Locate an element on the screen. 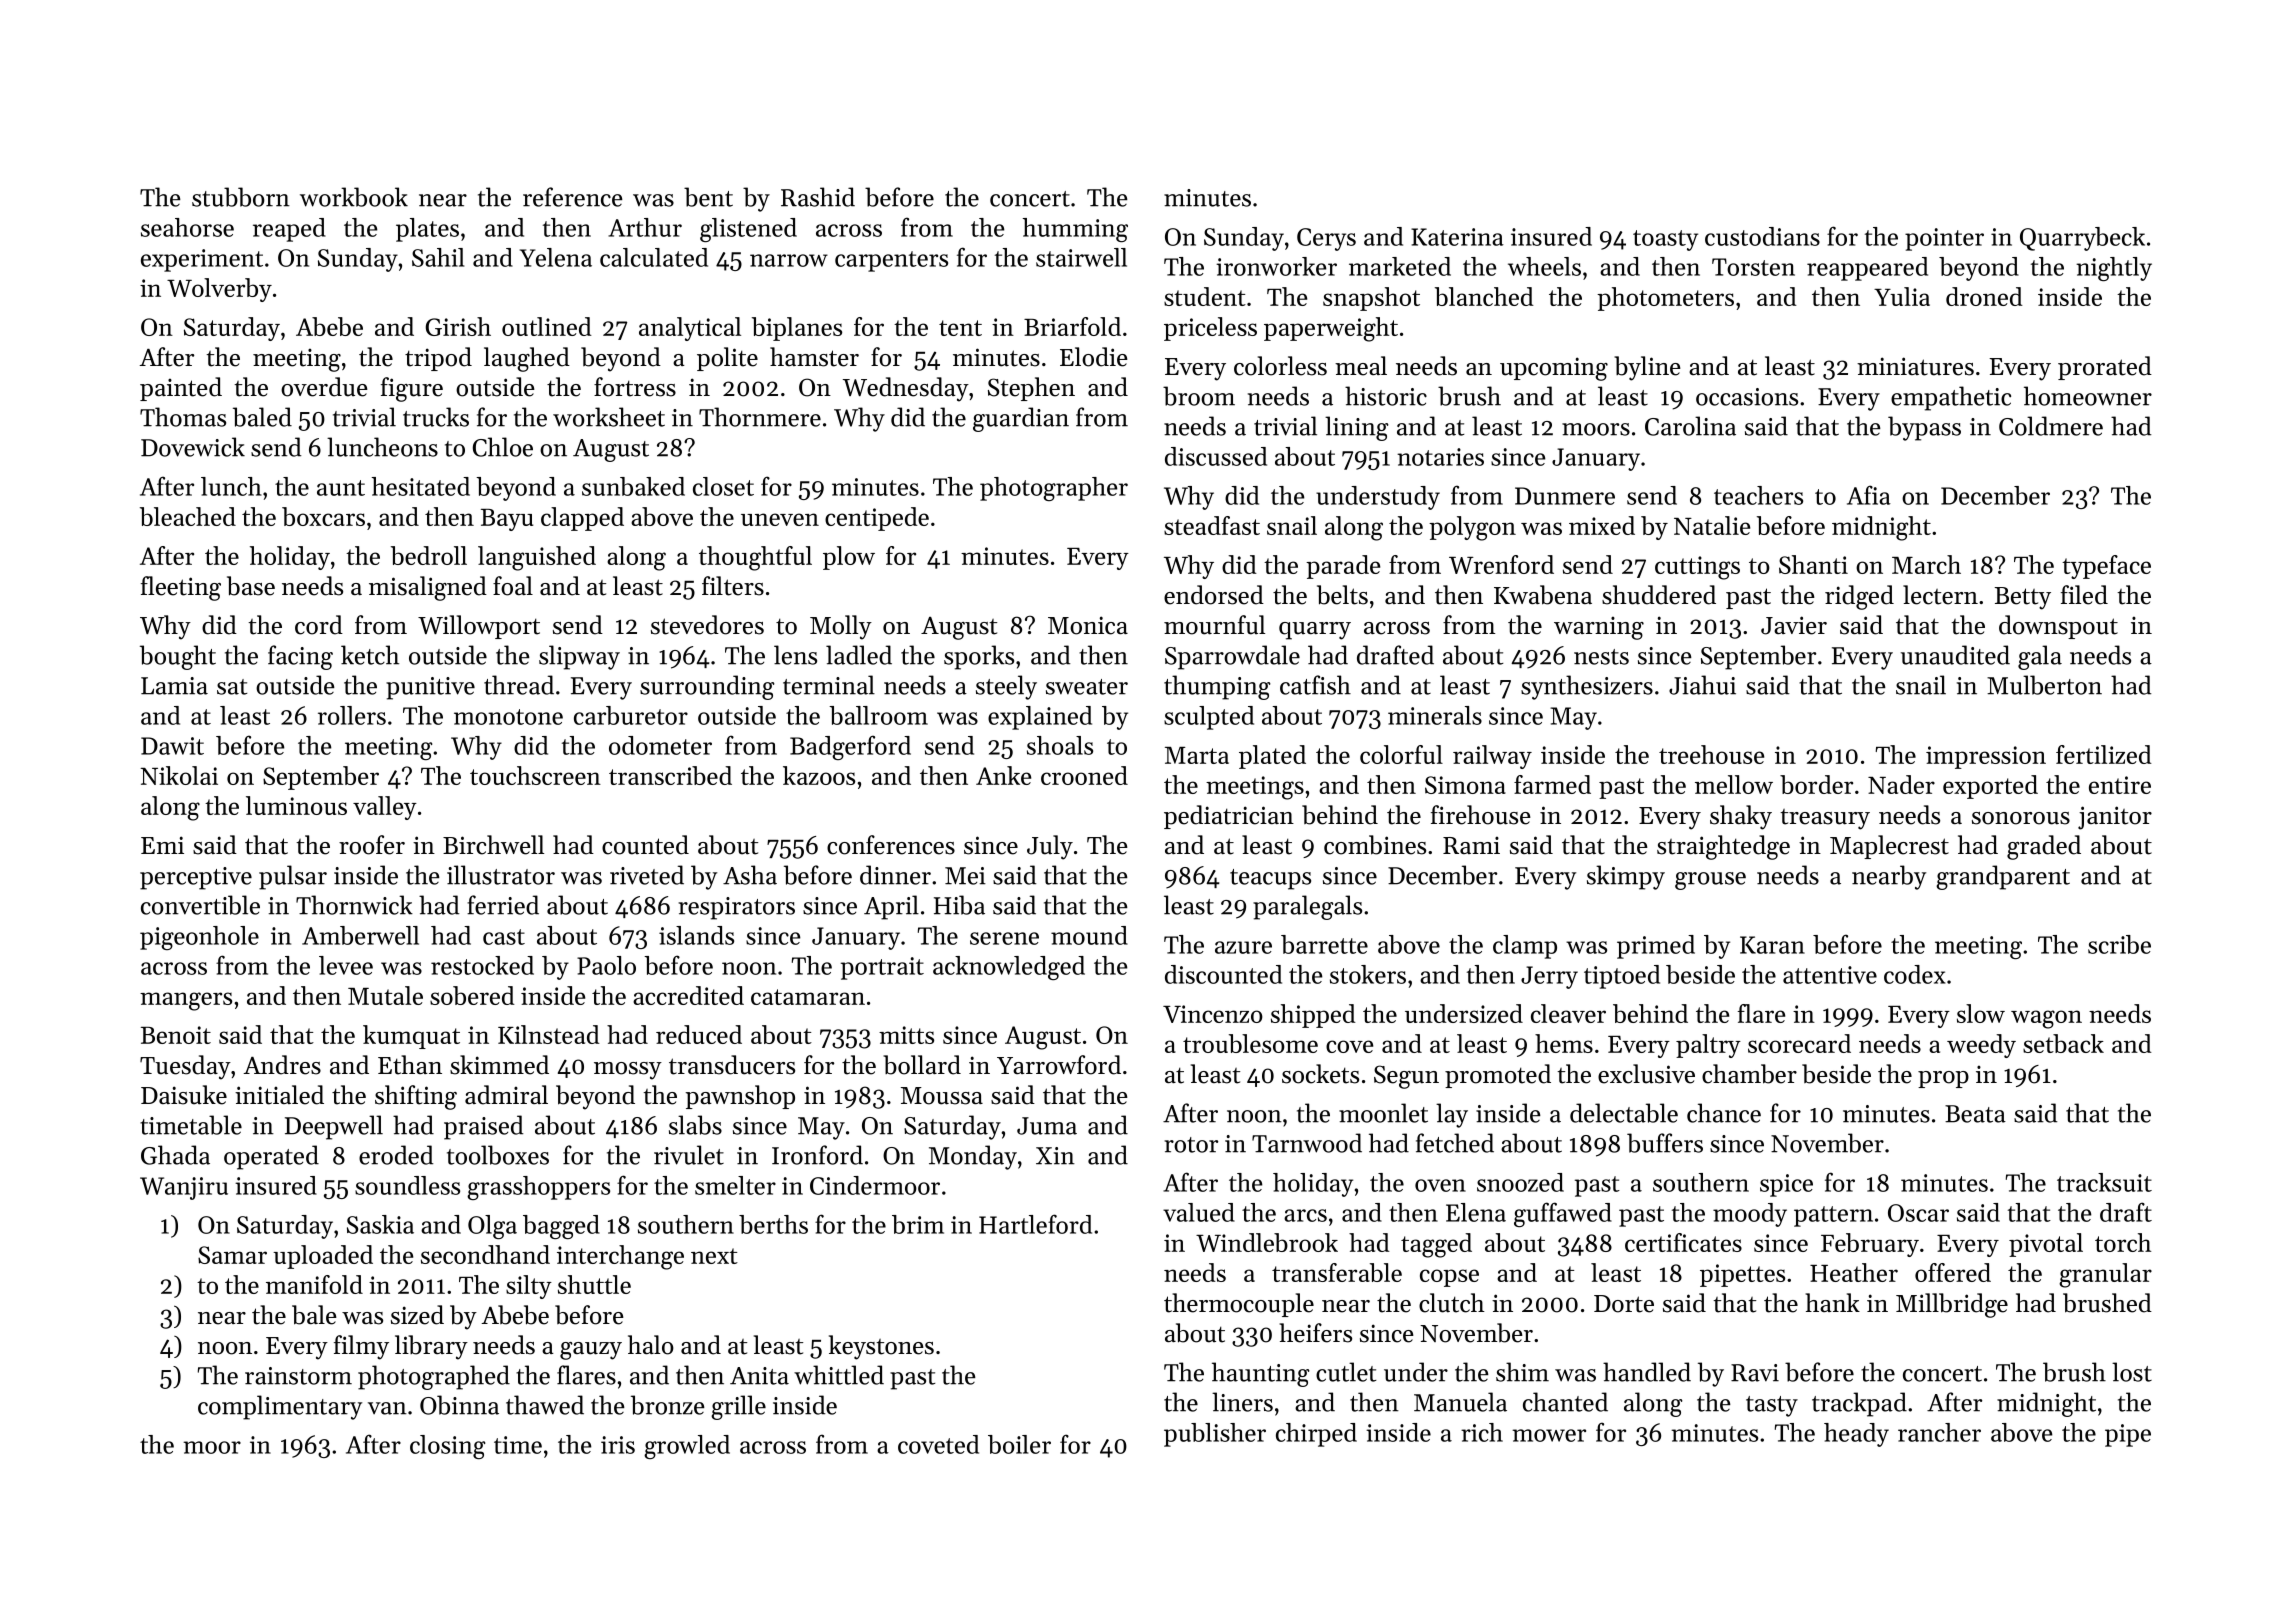  operated is located at coordinates (271, 1157).
